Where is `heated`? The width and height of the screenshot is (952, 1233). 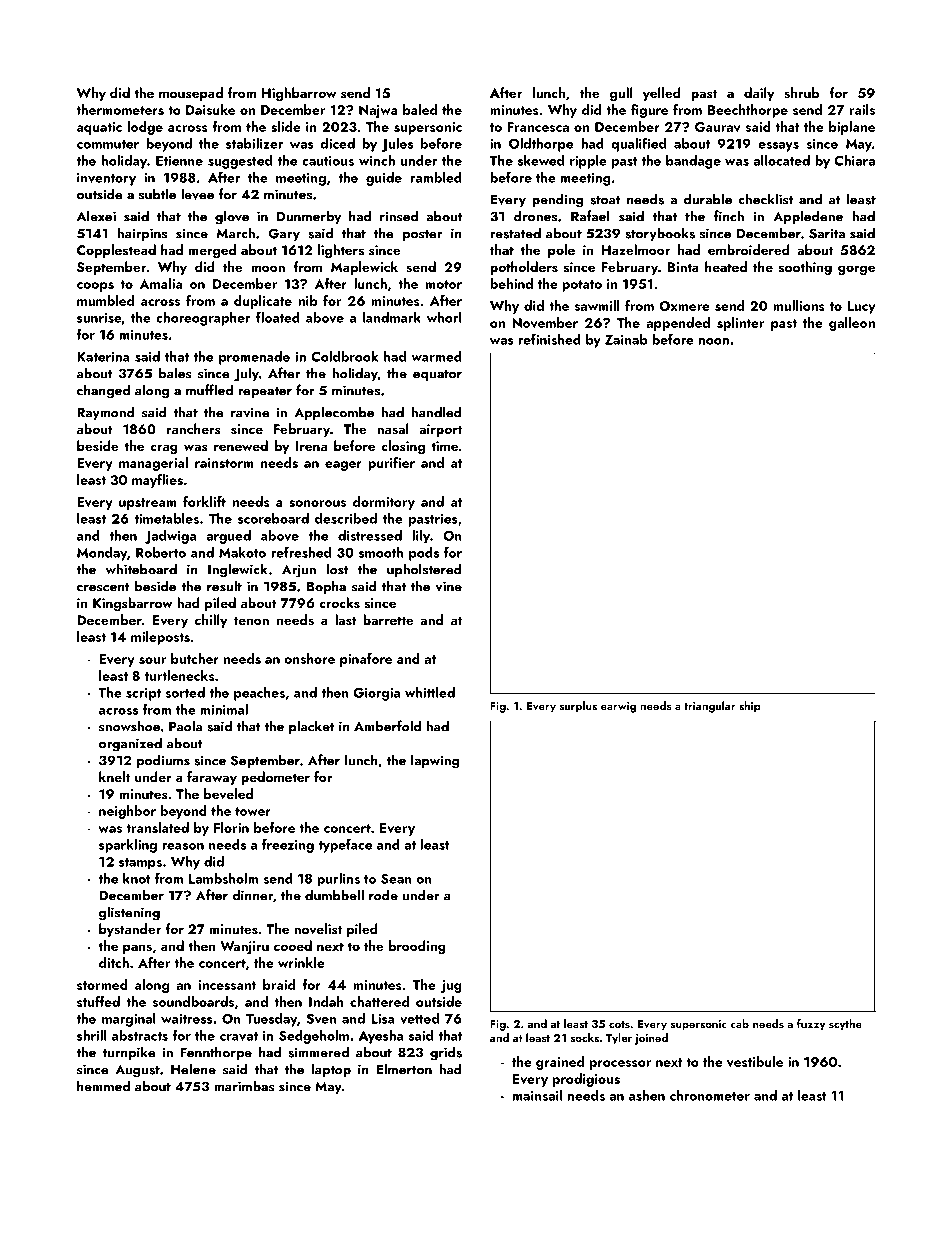
heated is located at coordinates (726, 266).
